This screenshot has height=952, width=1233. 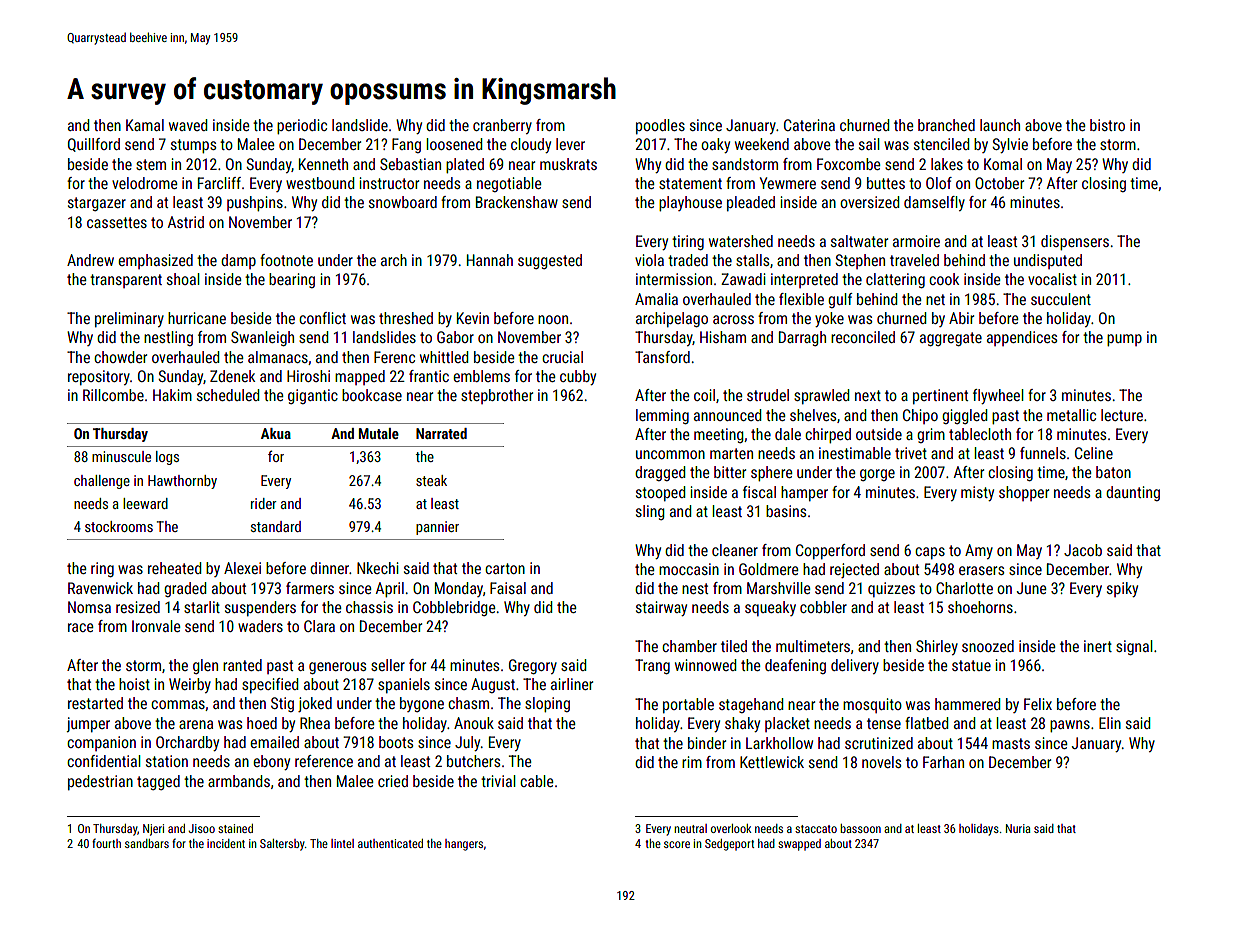 What do you see at coordinates (1061, 299) in the screenshot?
I see `succulent` at bounding box center [1061, 299].
